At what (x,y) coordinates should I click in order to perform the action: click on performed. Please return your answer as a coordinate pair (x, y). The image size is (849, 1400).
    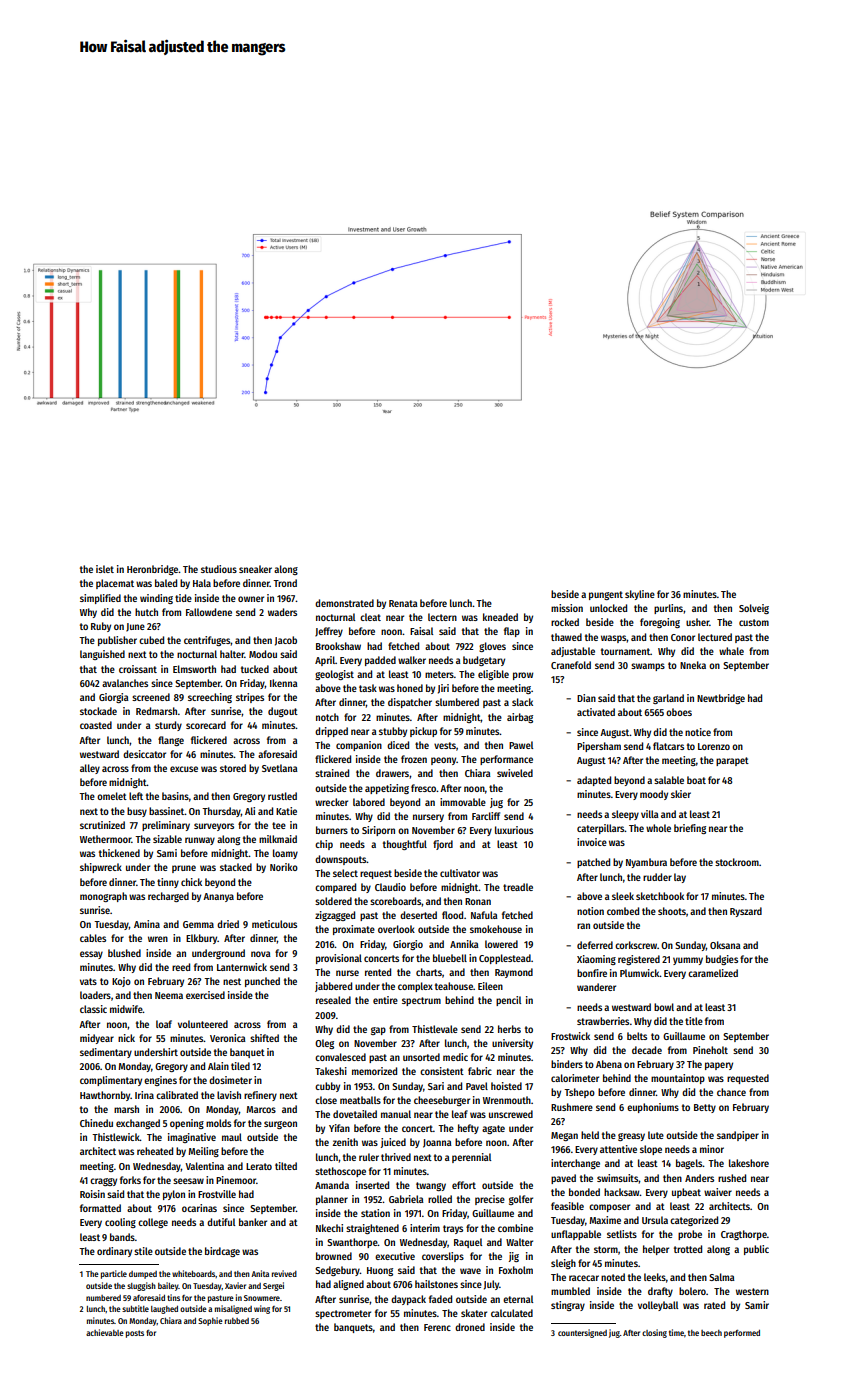
    Looking at the image, I should click on (742, 1334).
